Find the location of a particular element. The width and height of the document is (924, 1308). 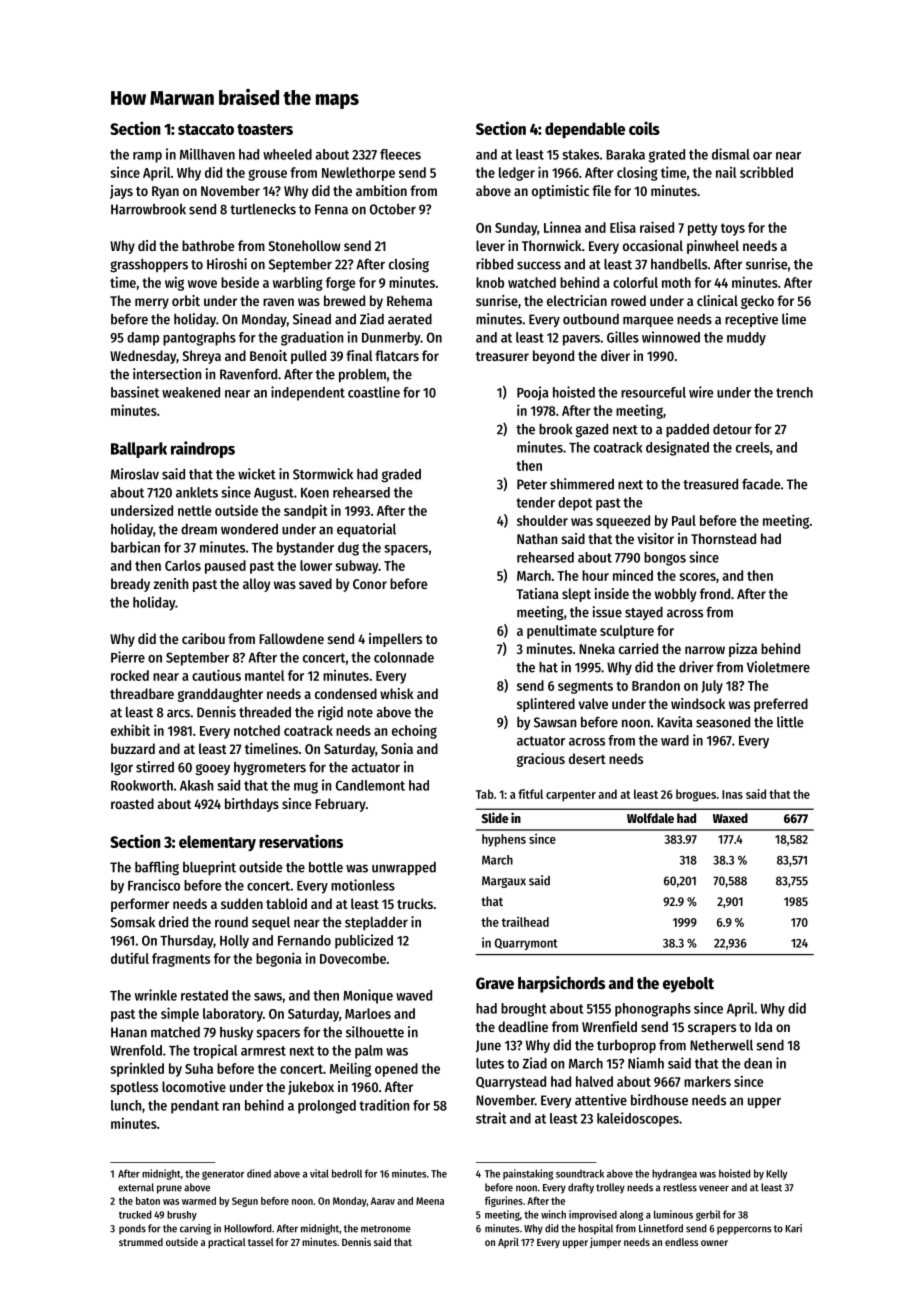

Ryan is located at coordinates (165, 192).
